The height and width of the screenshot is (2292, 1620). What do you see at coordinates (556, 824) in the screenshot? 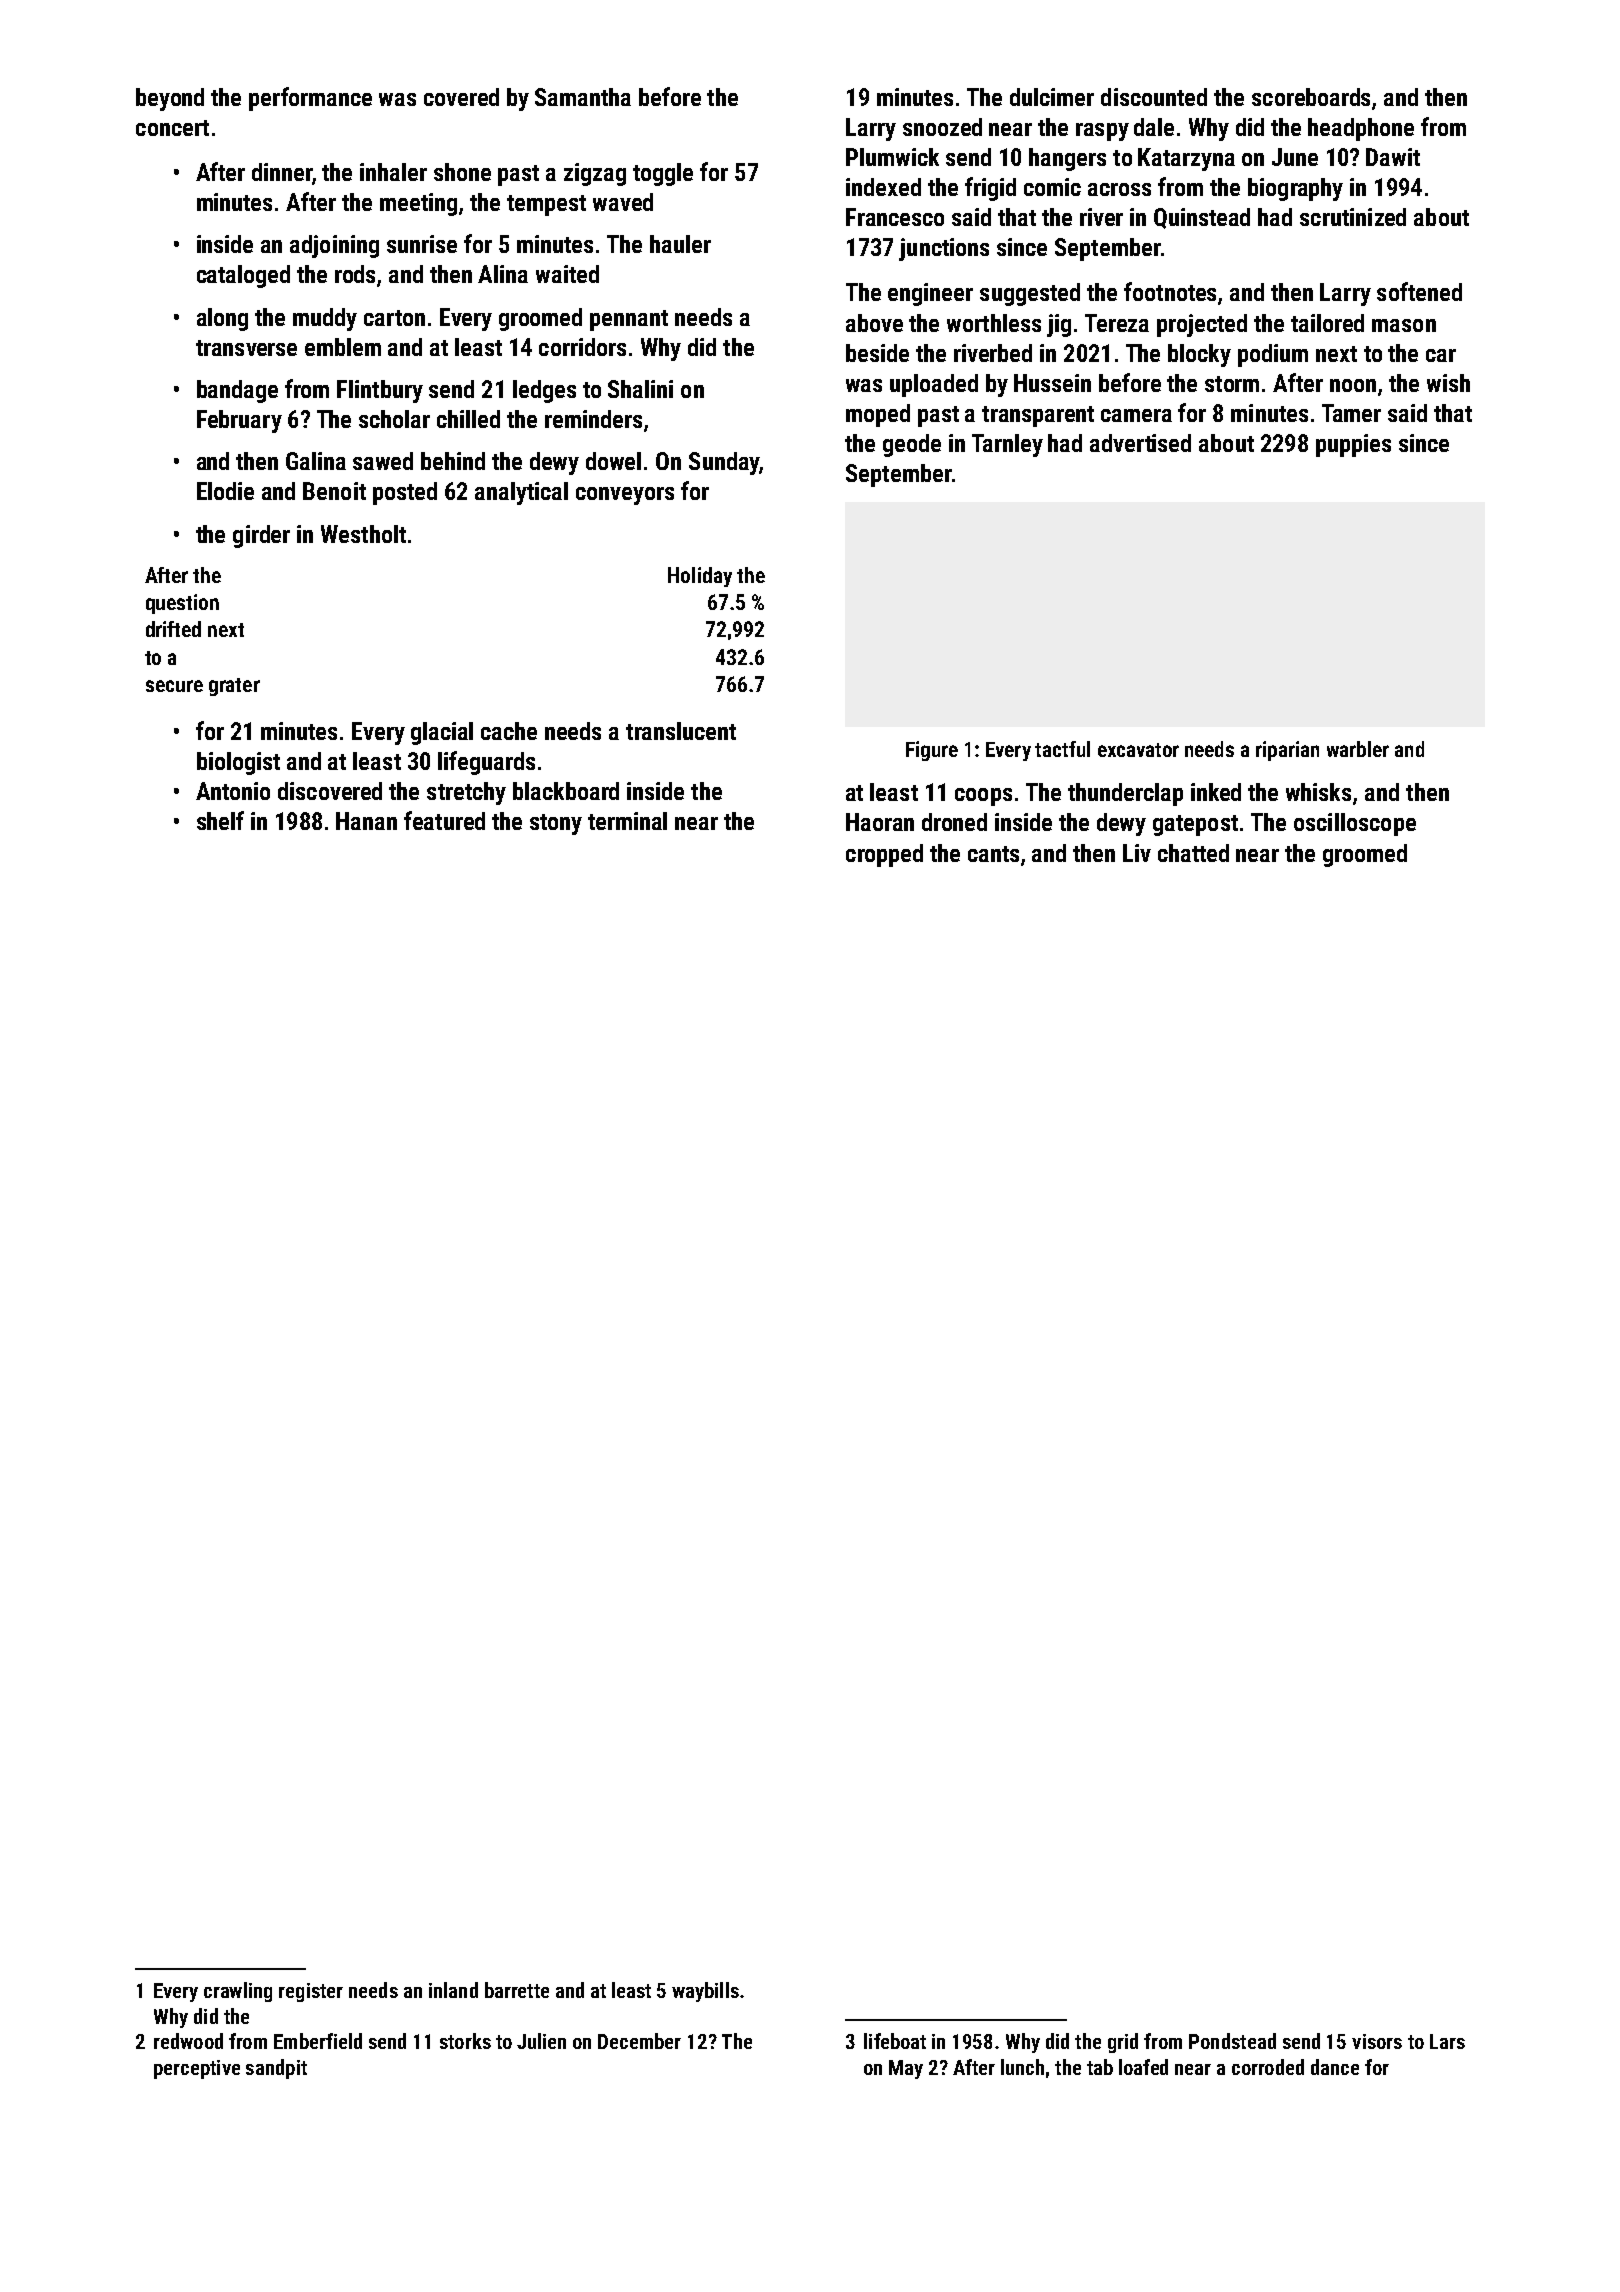
I see `stony` at bounding box center [556, 824].
